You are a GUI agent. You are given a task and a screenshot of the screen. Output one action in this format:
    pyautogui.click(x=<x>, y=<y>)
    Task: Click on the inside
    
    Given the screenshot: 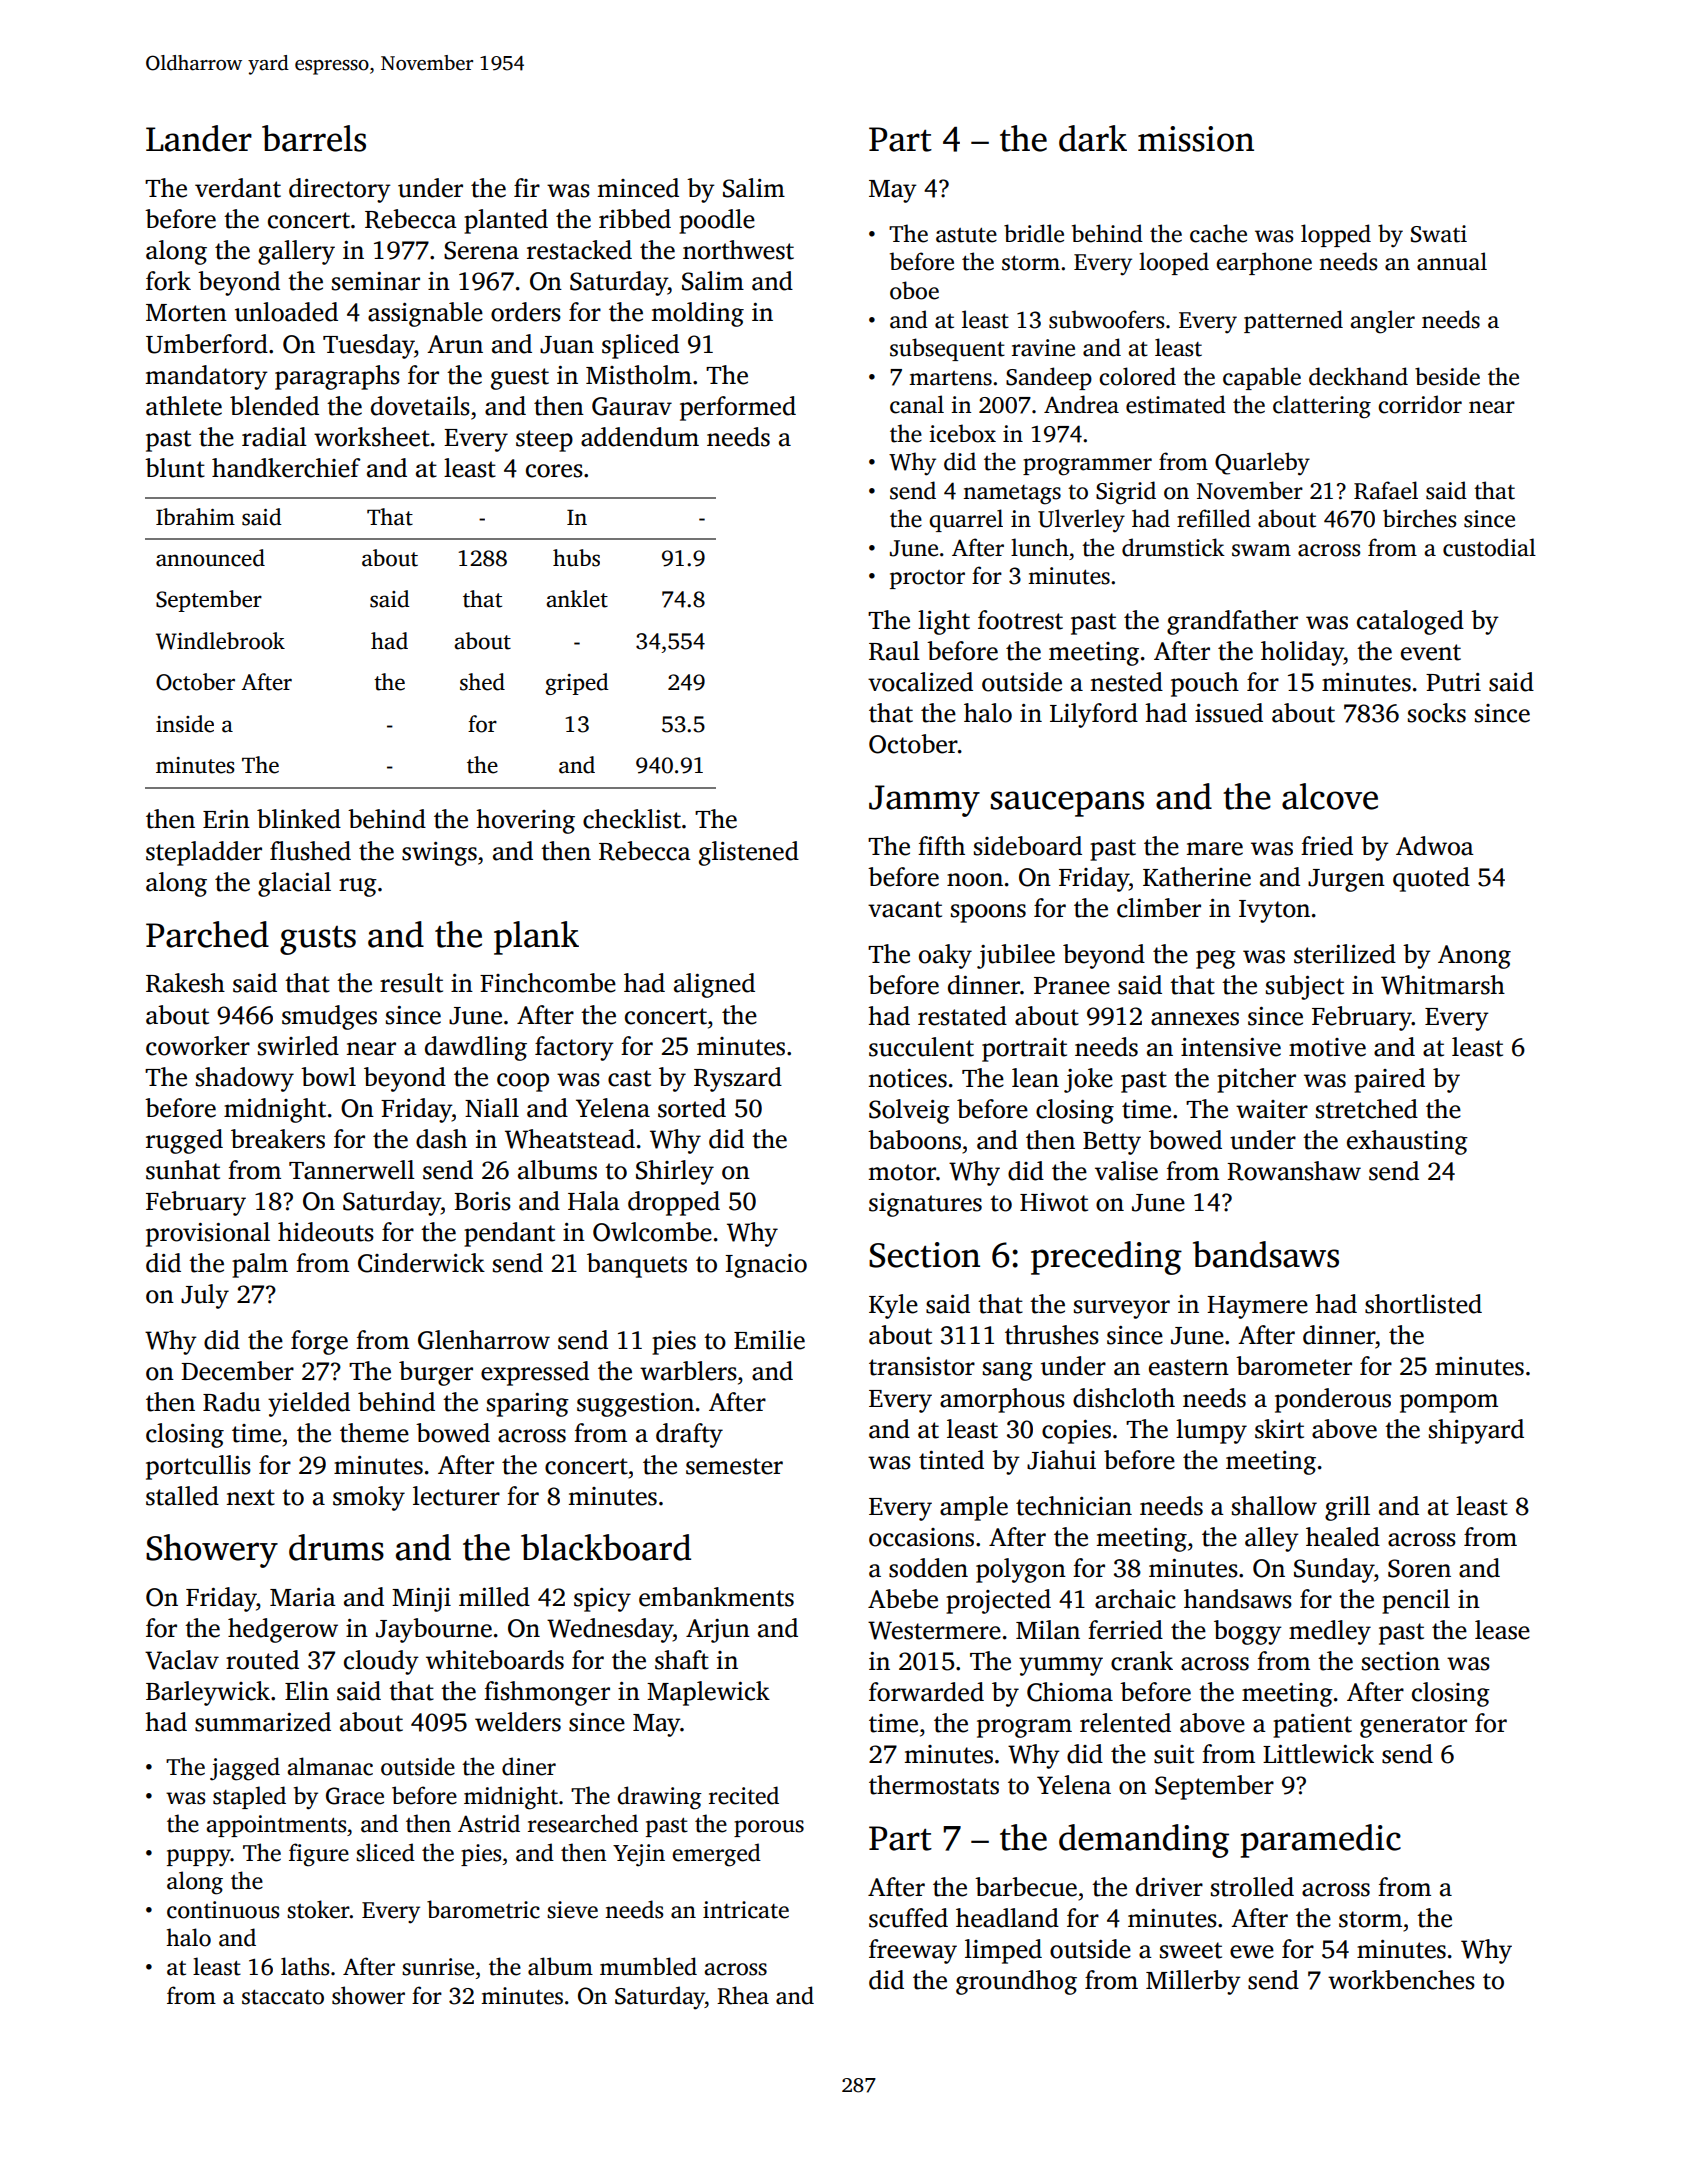 What is the action you would take?
    pyautogui.click(x=185, y=724)
